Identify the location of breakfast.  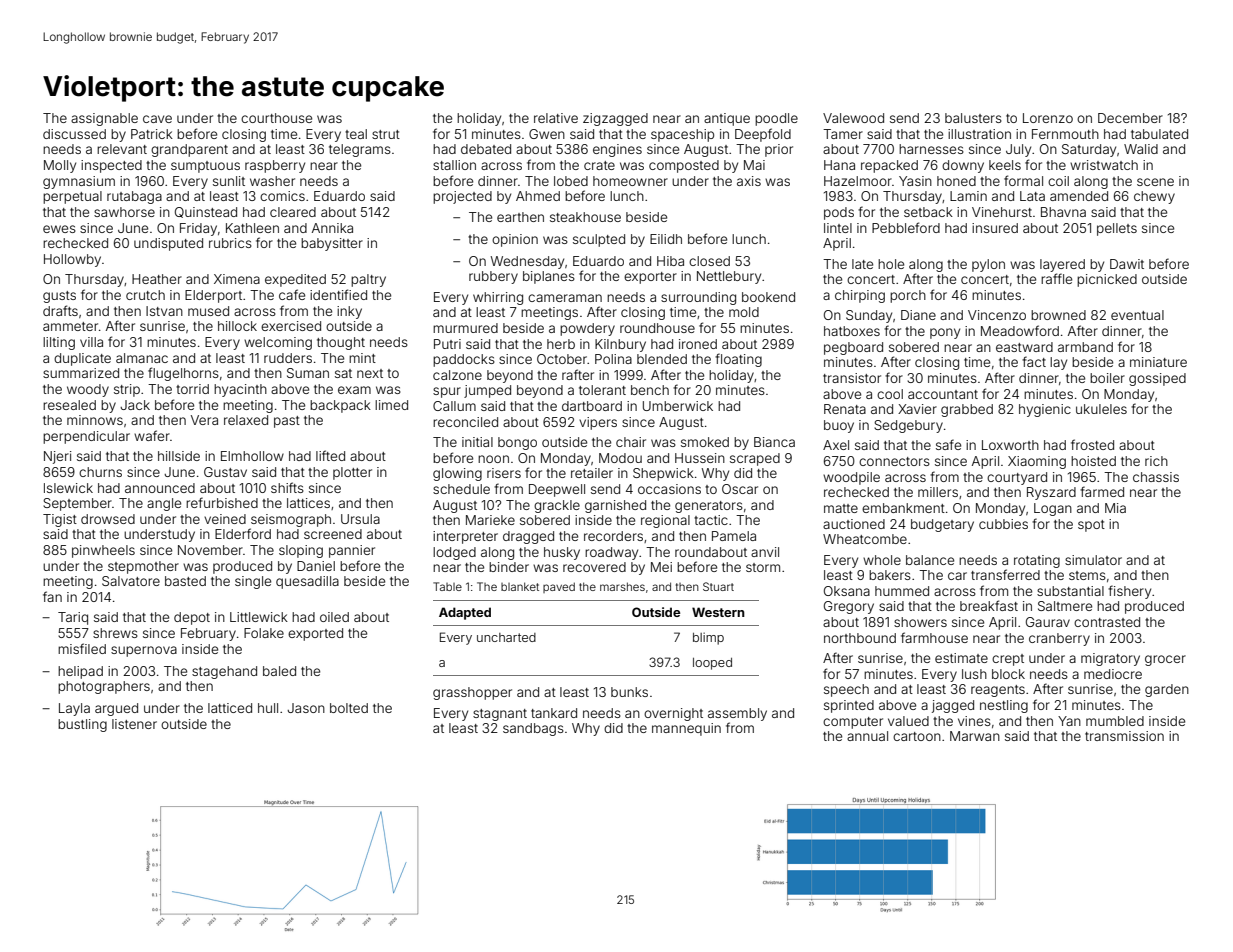
(989, 605).
